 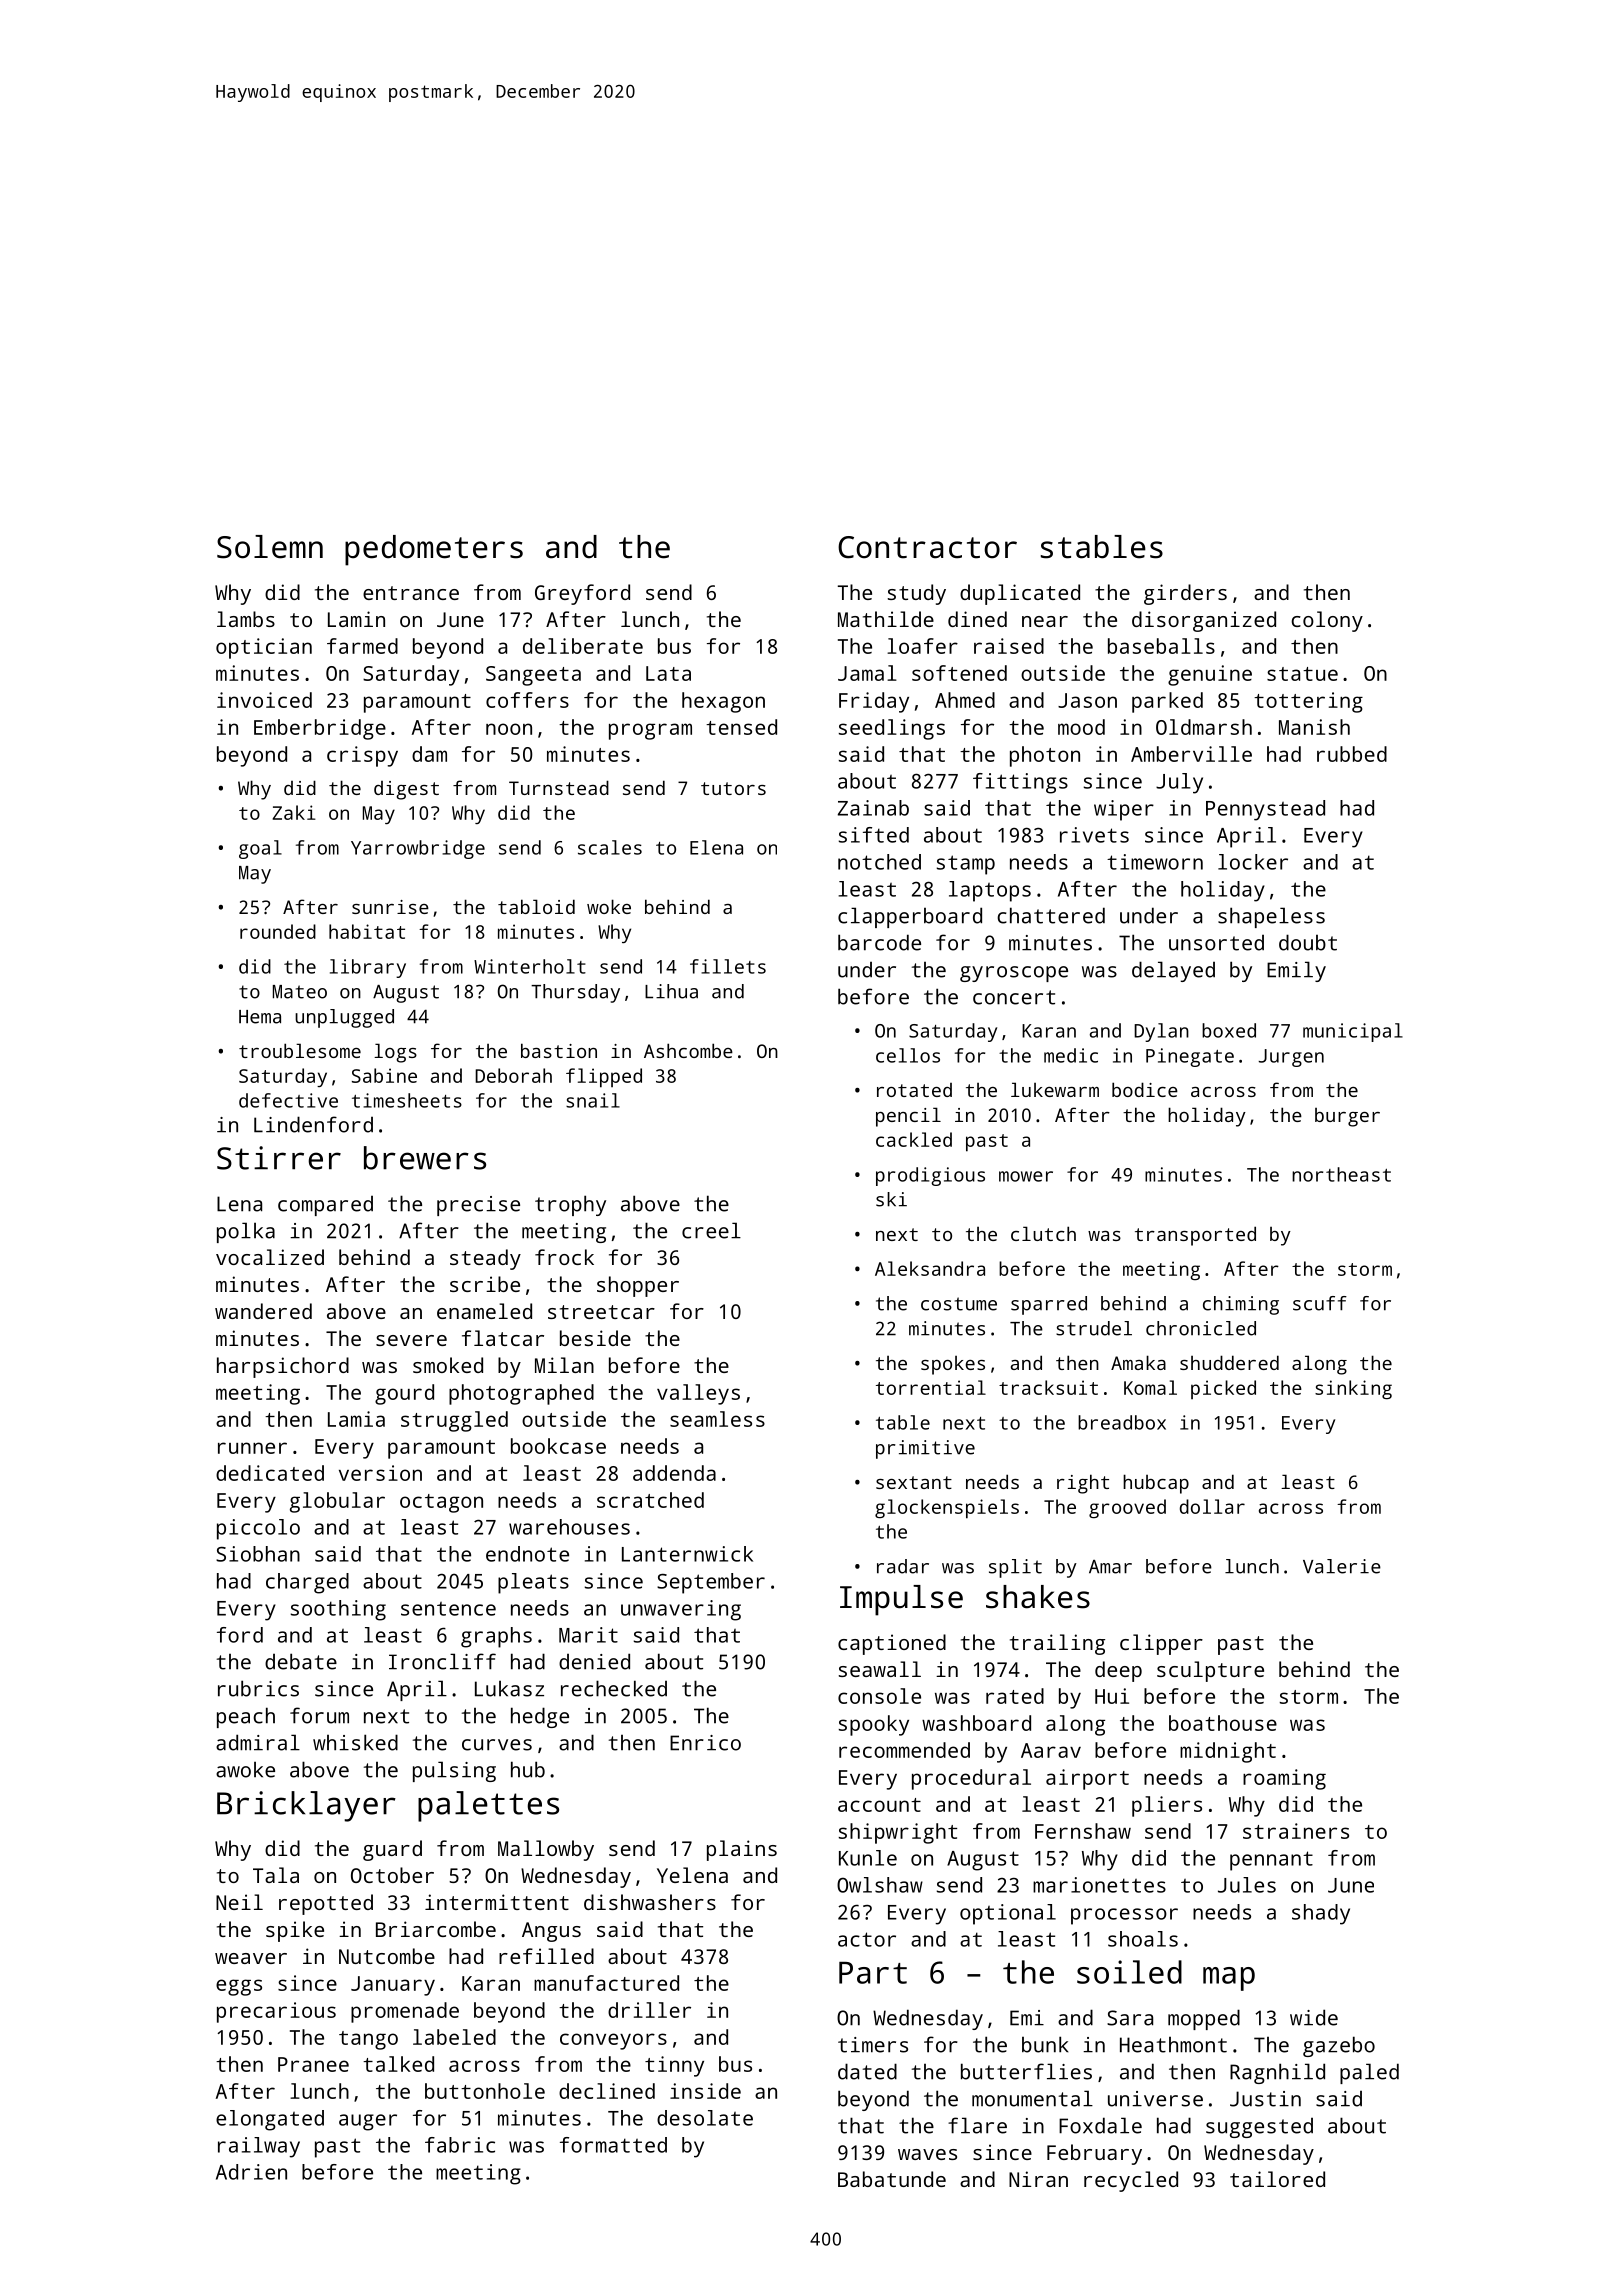 I want to click on Babatunde, so click(x=892, y=2179).
